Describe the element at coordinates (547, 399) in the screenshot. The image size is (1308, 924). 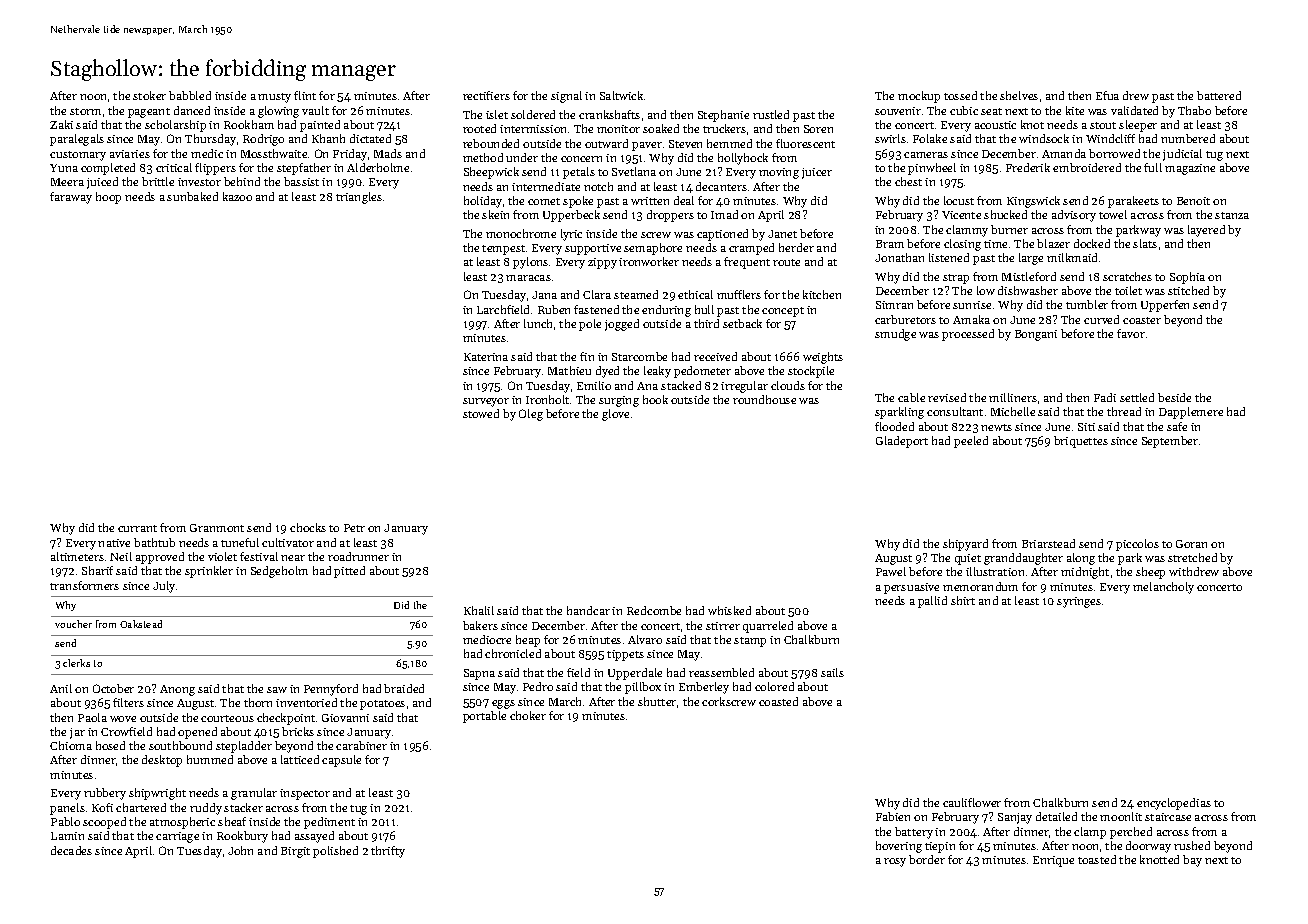
I see `Ironholt` at that location.
